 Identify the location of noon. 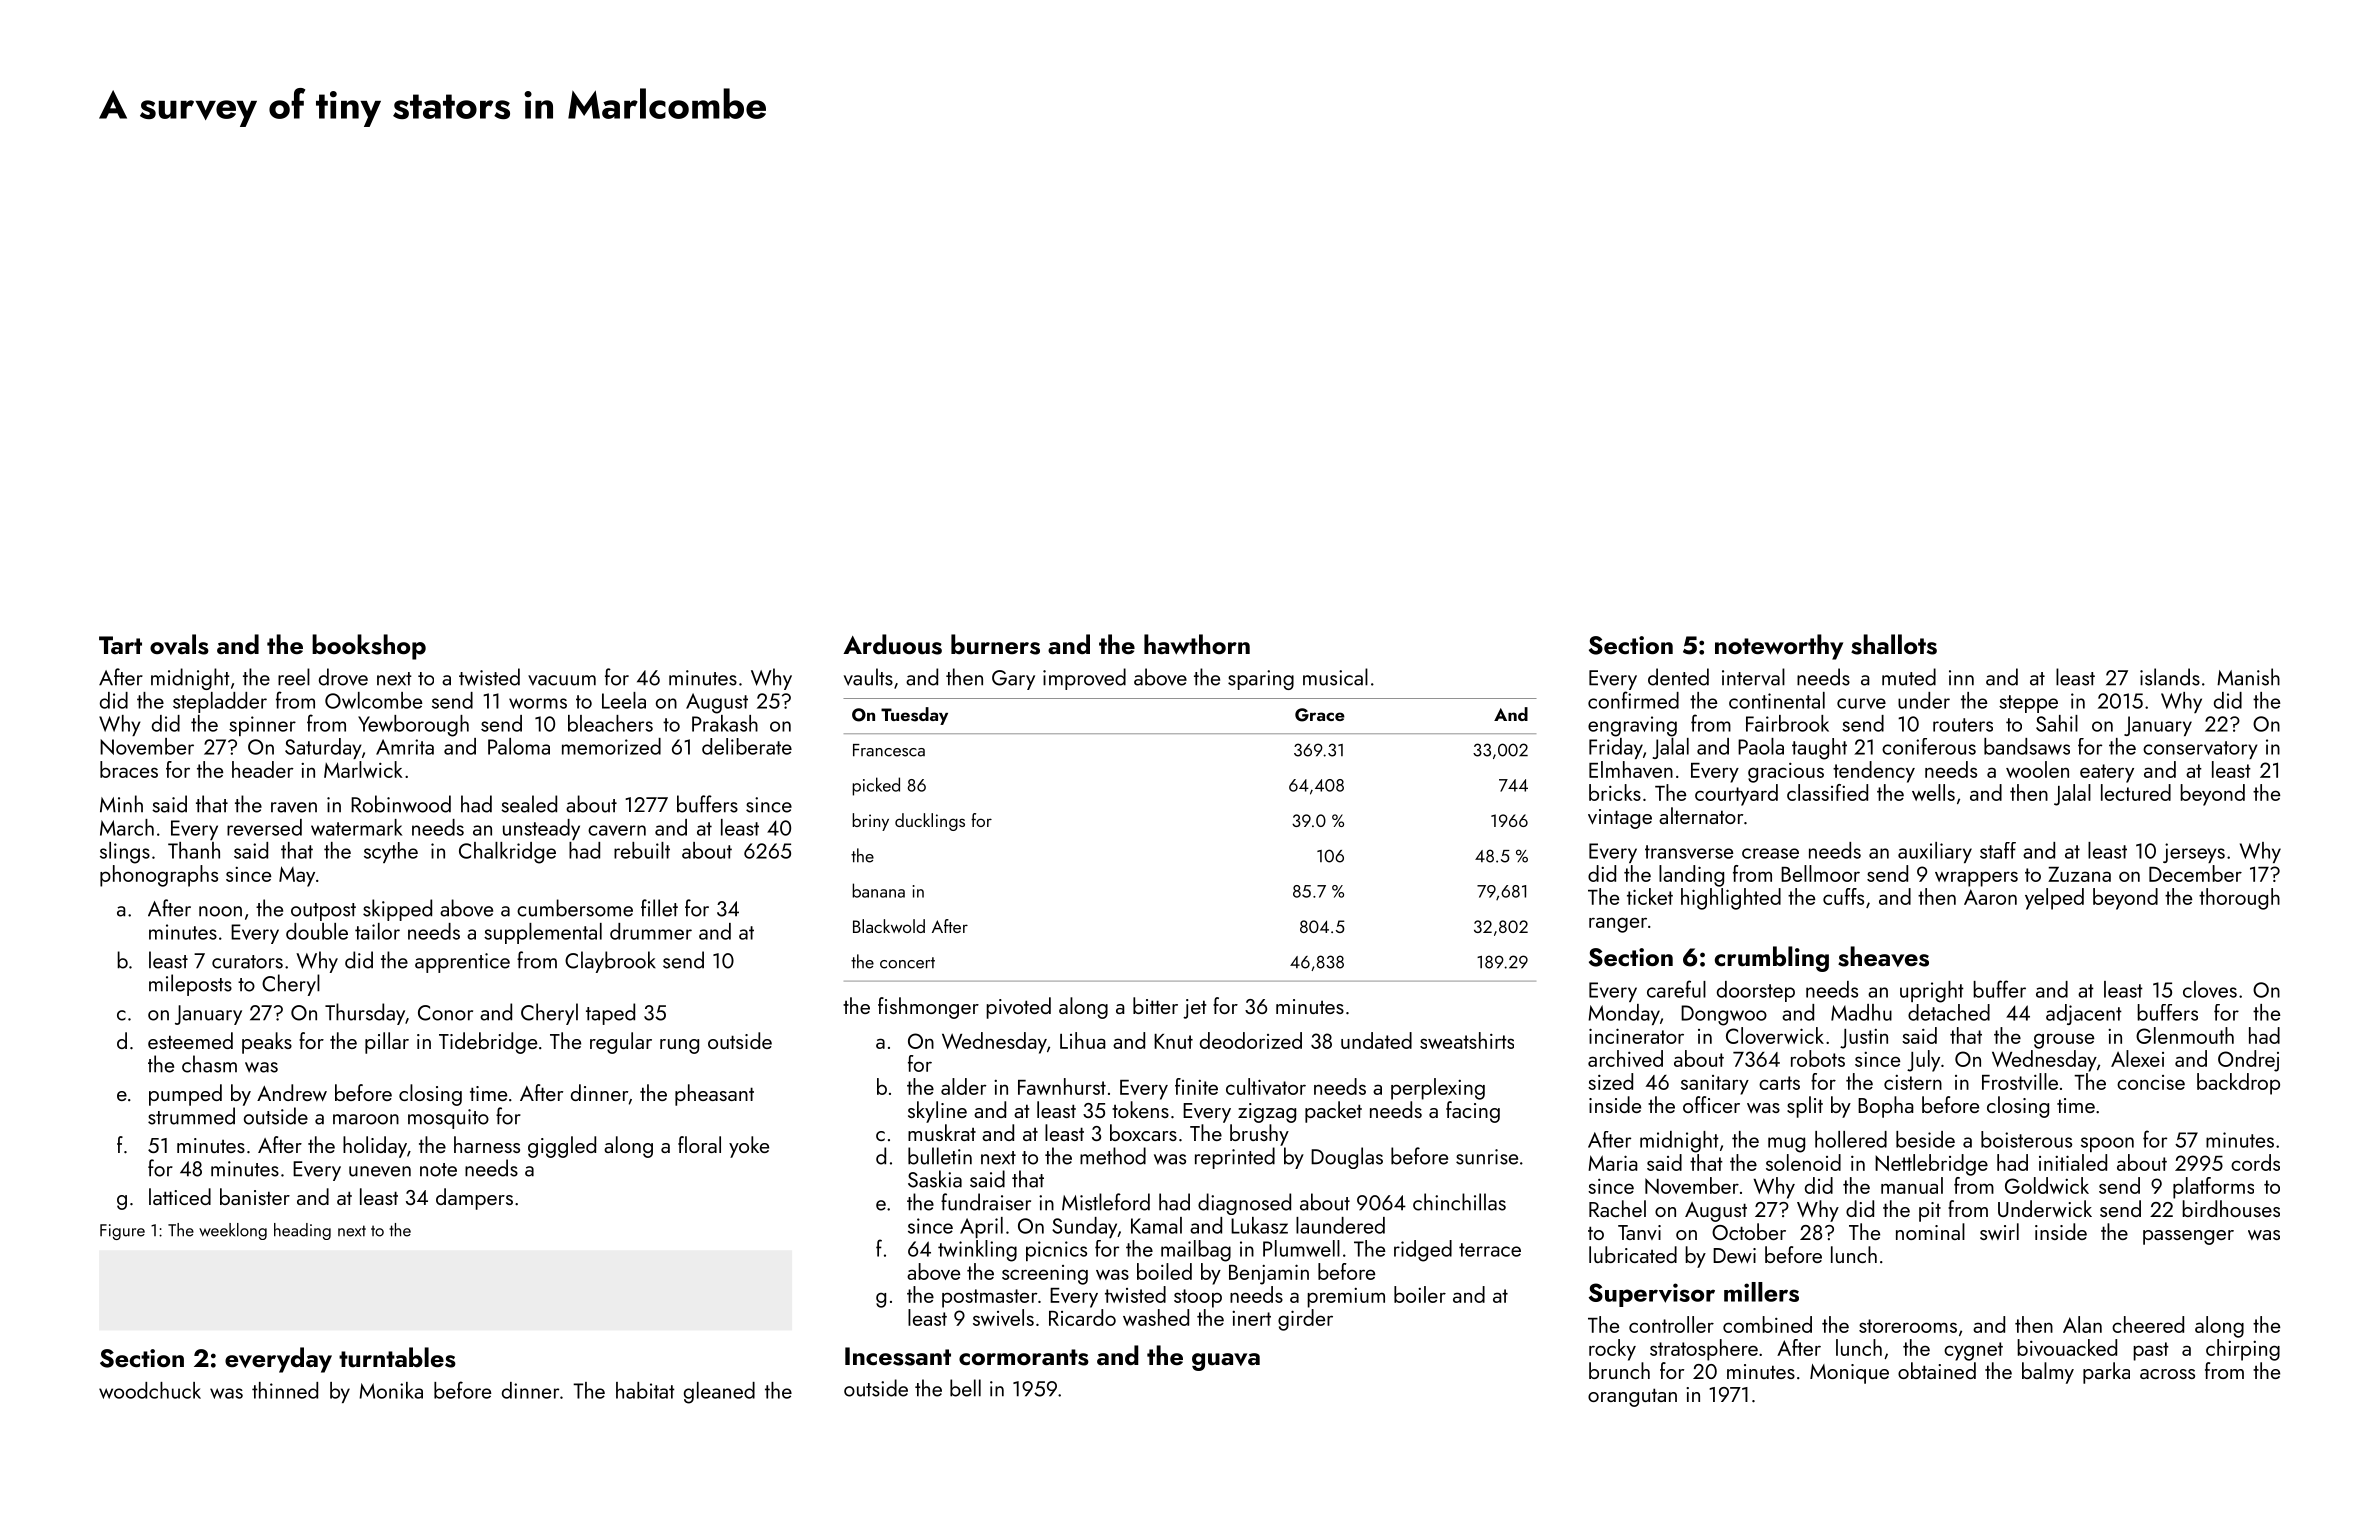
(220, 911).
